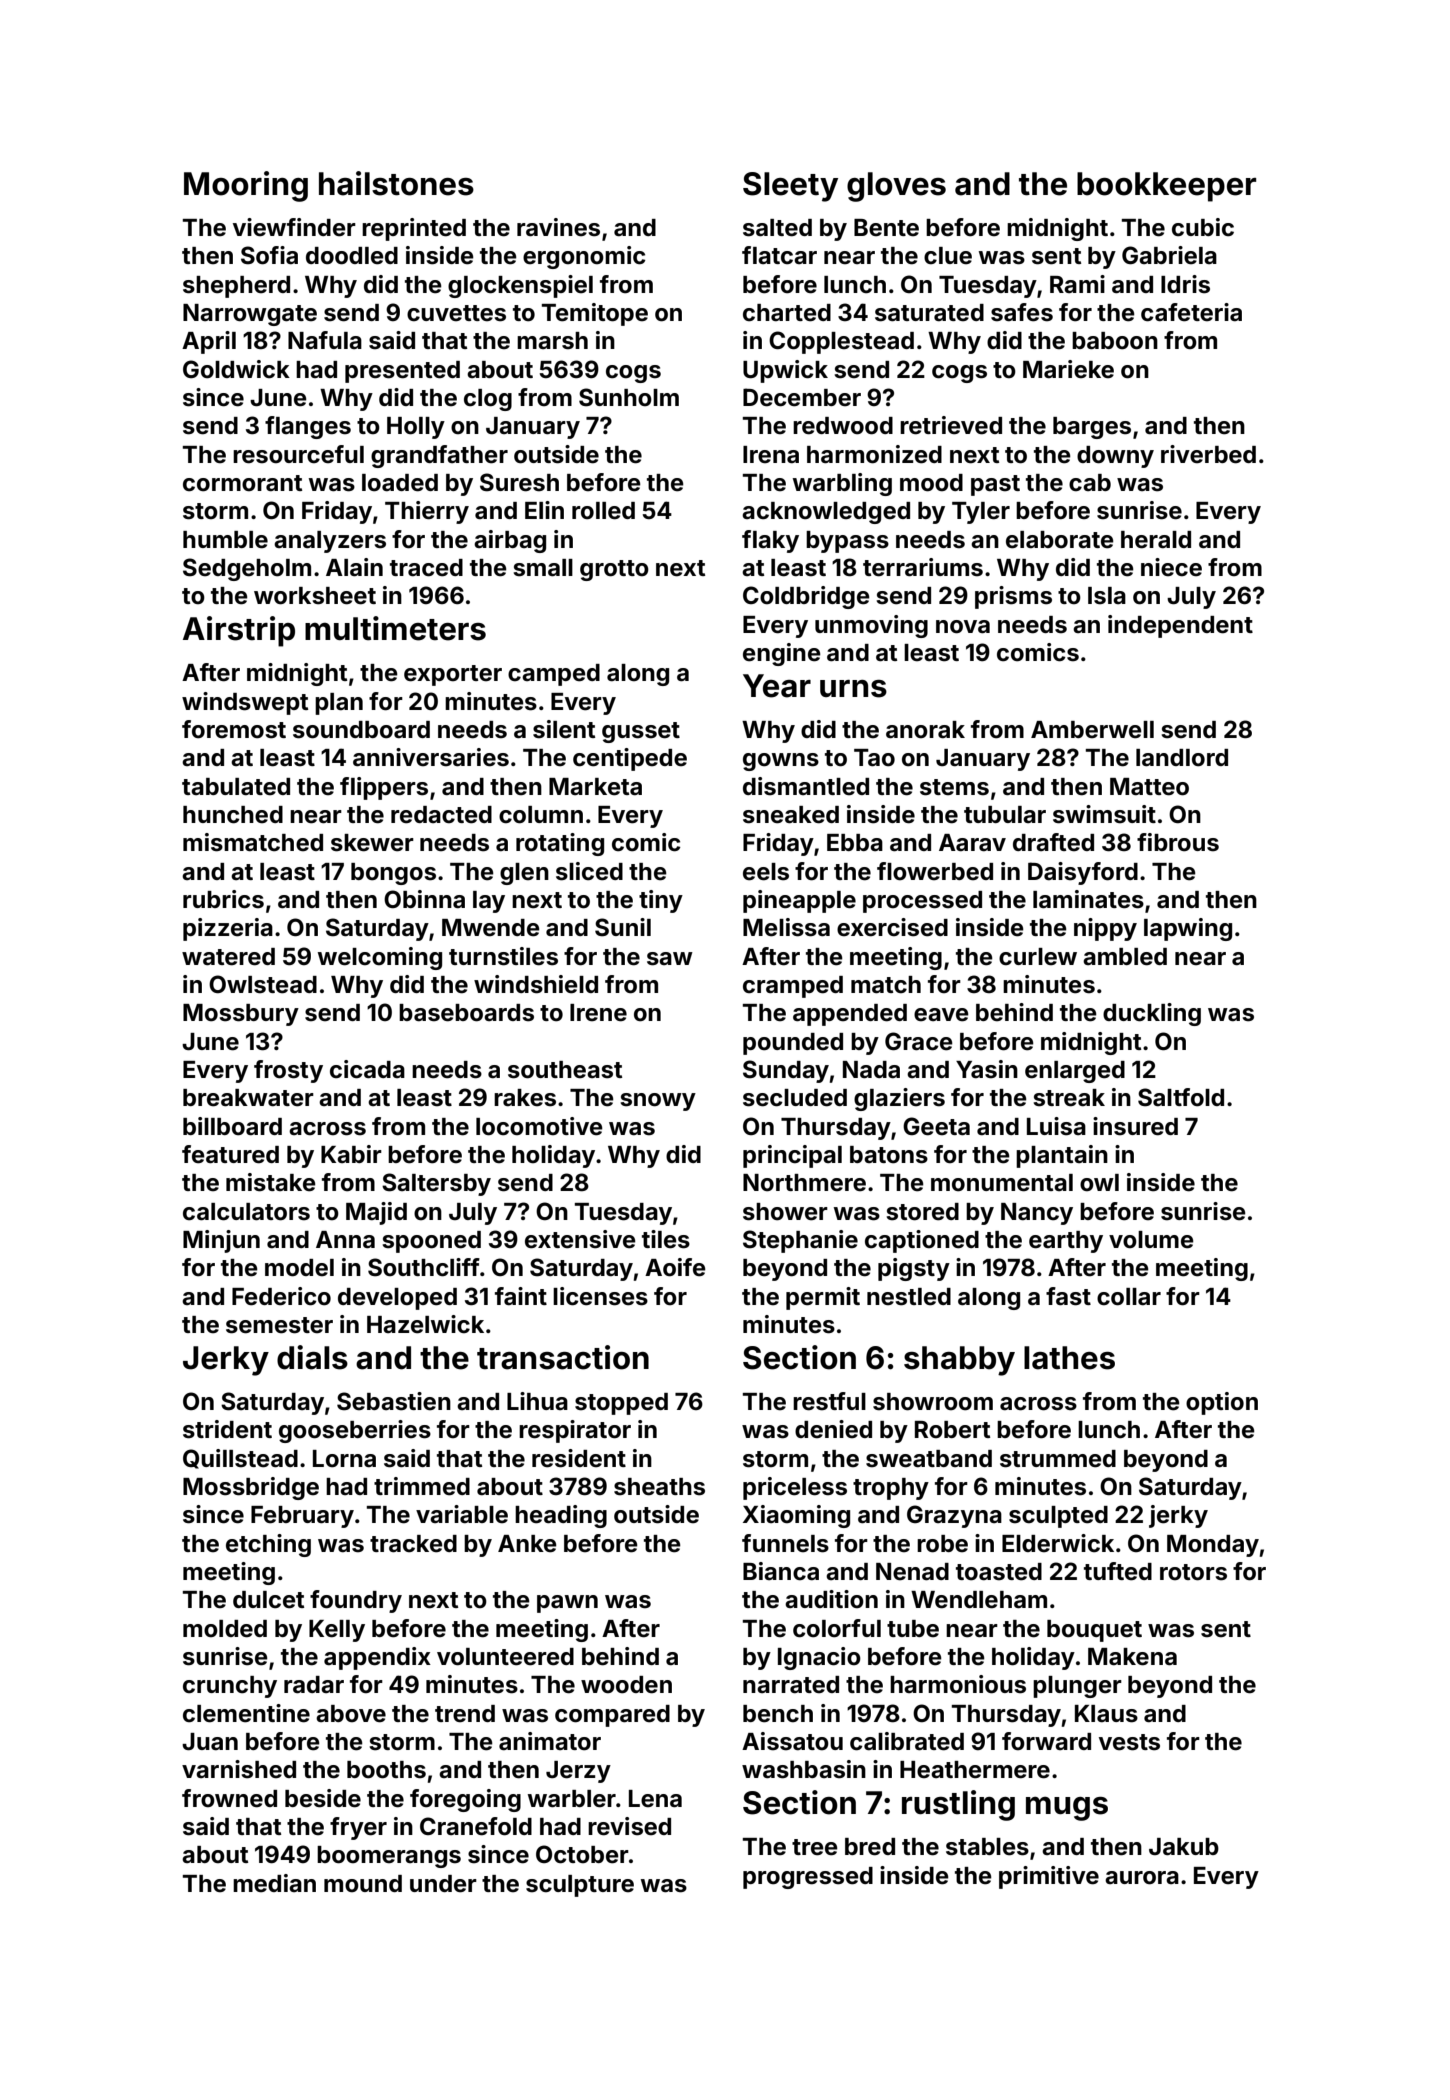 Image resolution: width=1450 pixels, height=2100 pixels. I want to click on Gabriela, so click(1169, 255).
